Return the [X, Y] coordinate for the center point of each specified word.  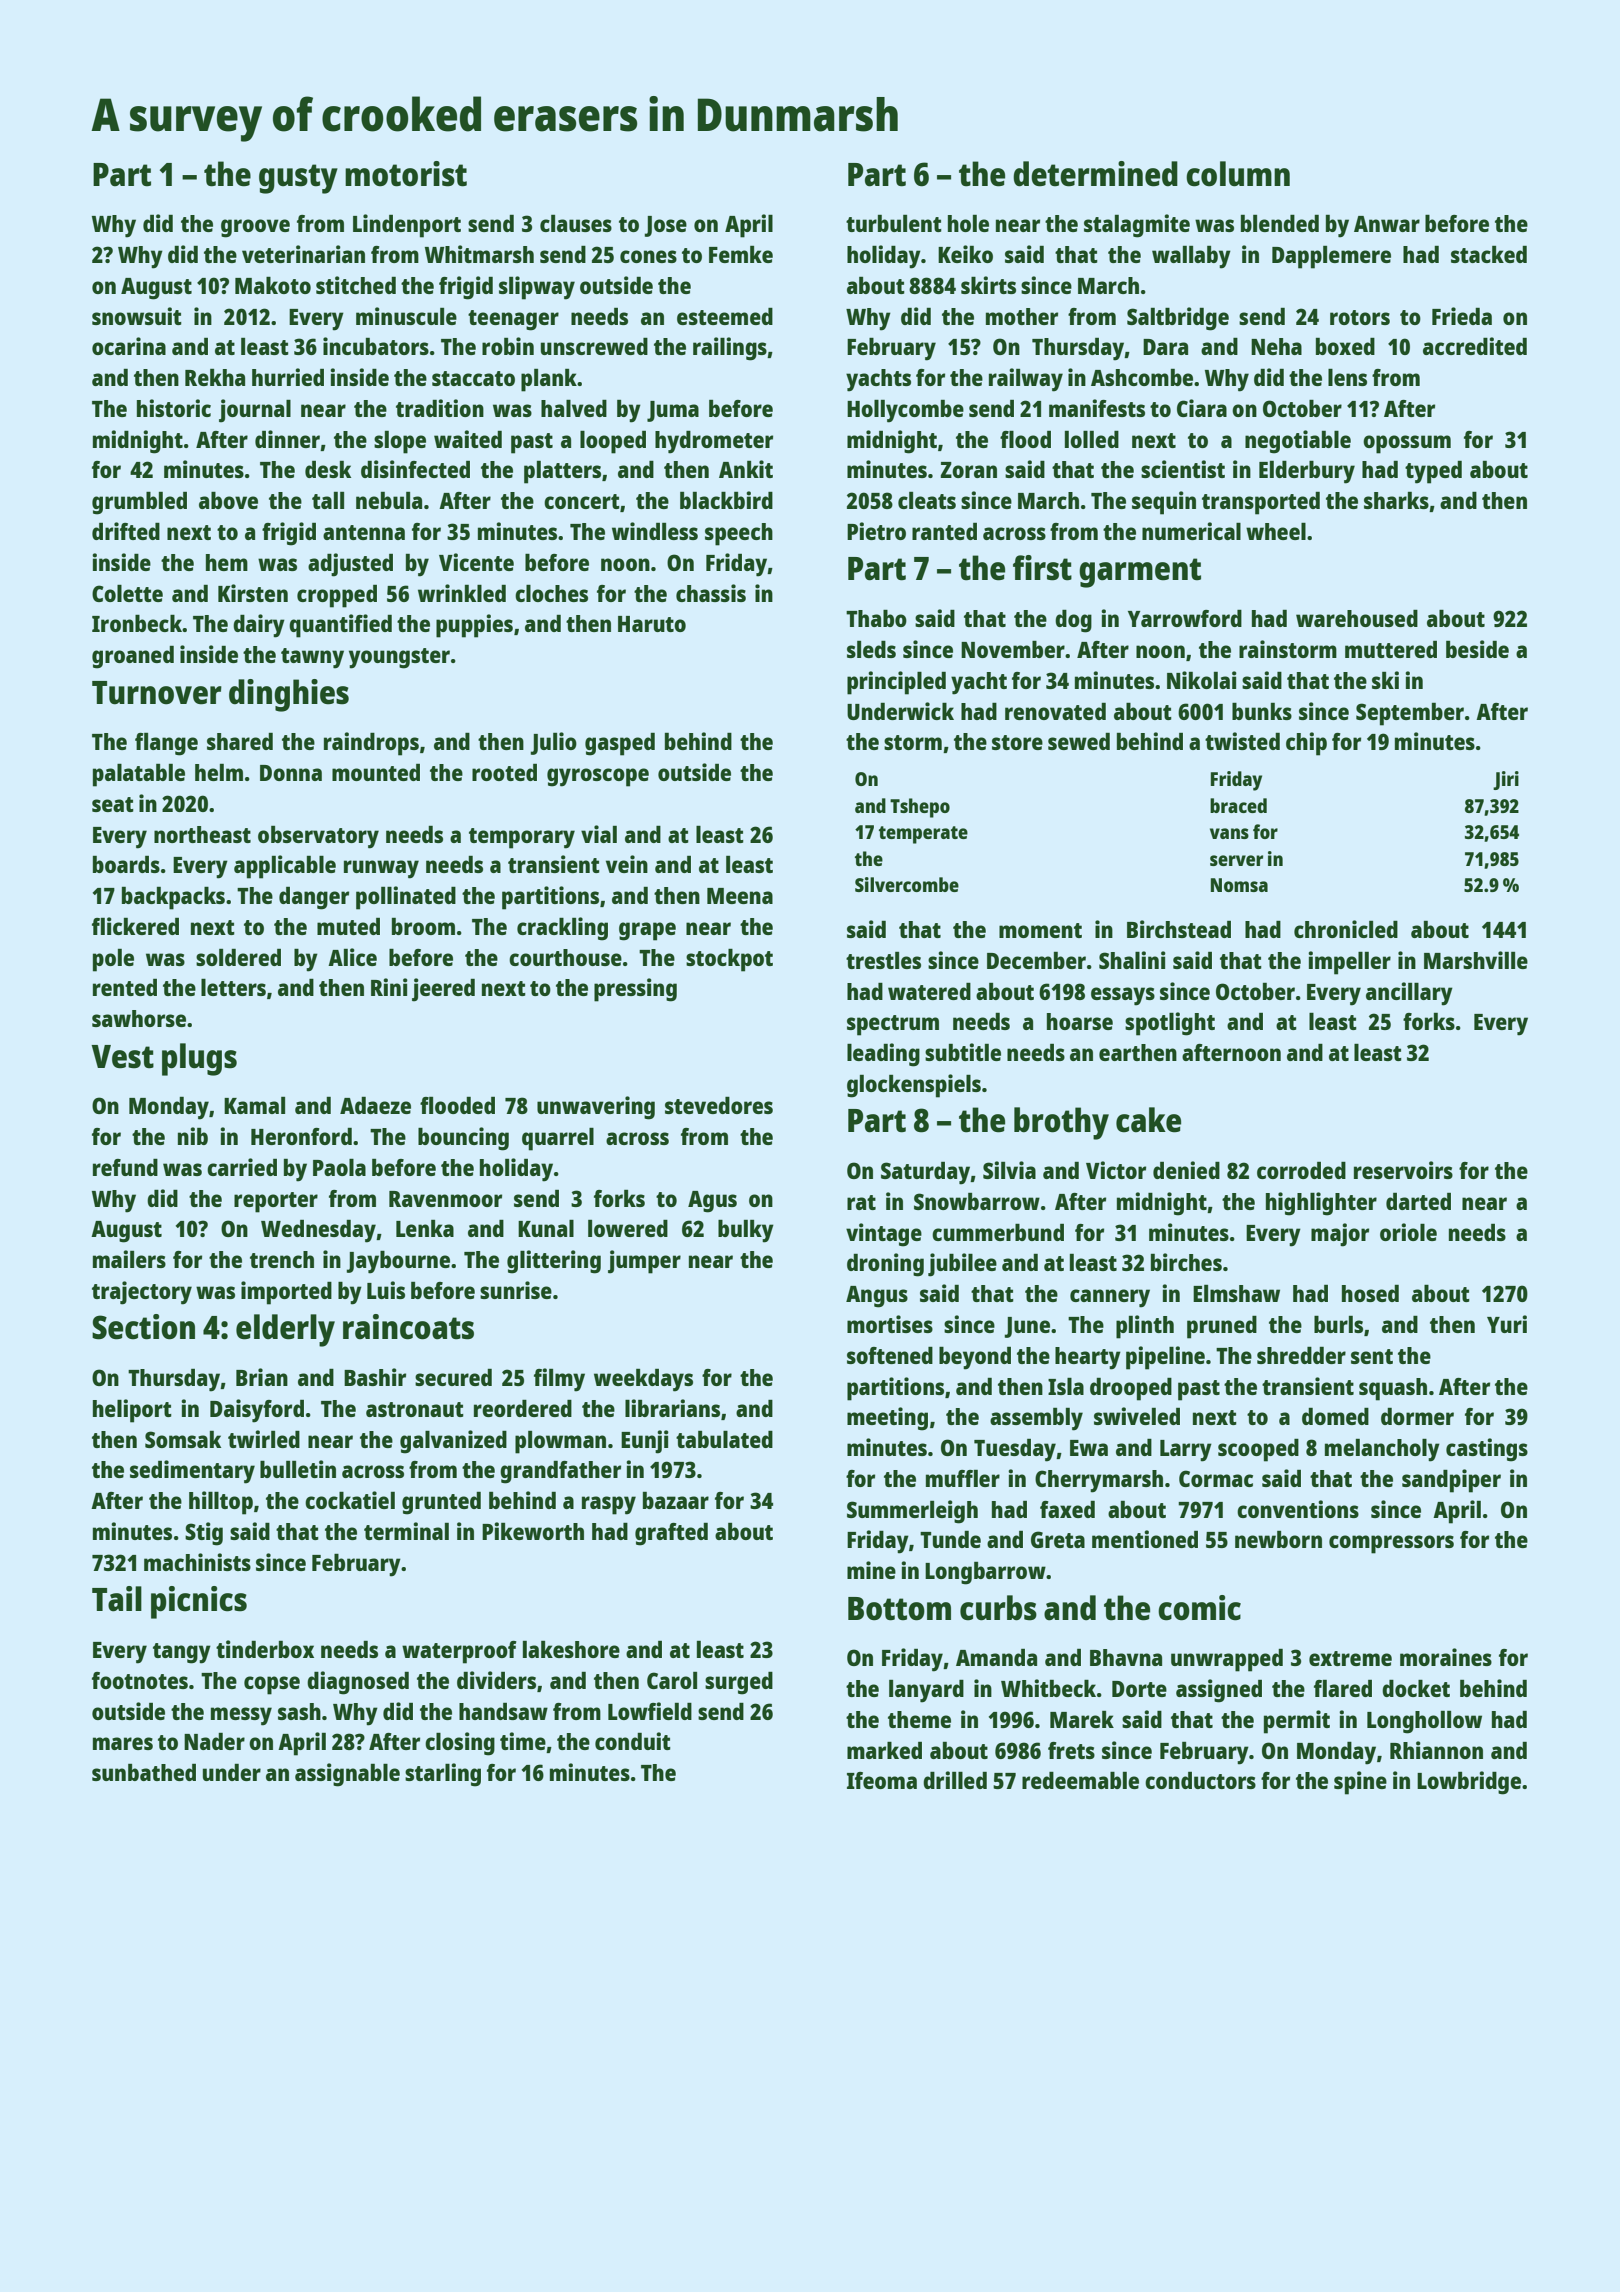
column [1238, 174]
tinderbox [265, 1649]
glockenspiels [914, 1086]
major [1340, 1235]
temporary [522, 838]
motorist [406, 174]
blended [1280, 223]
